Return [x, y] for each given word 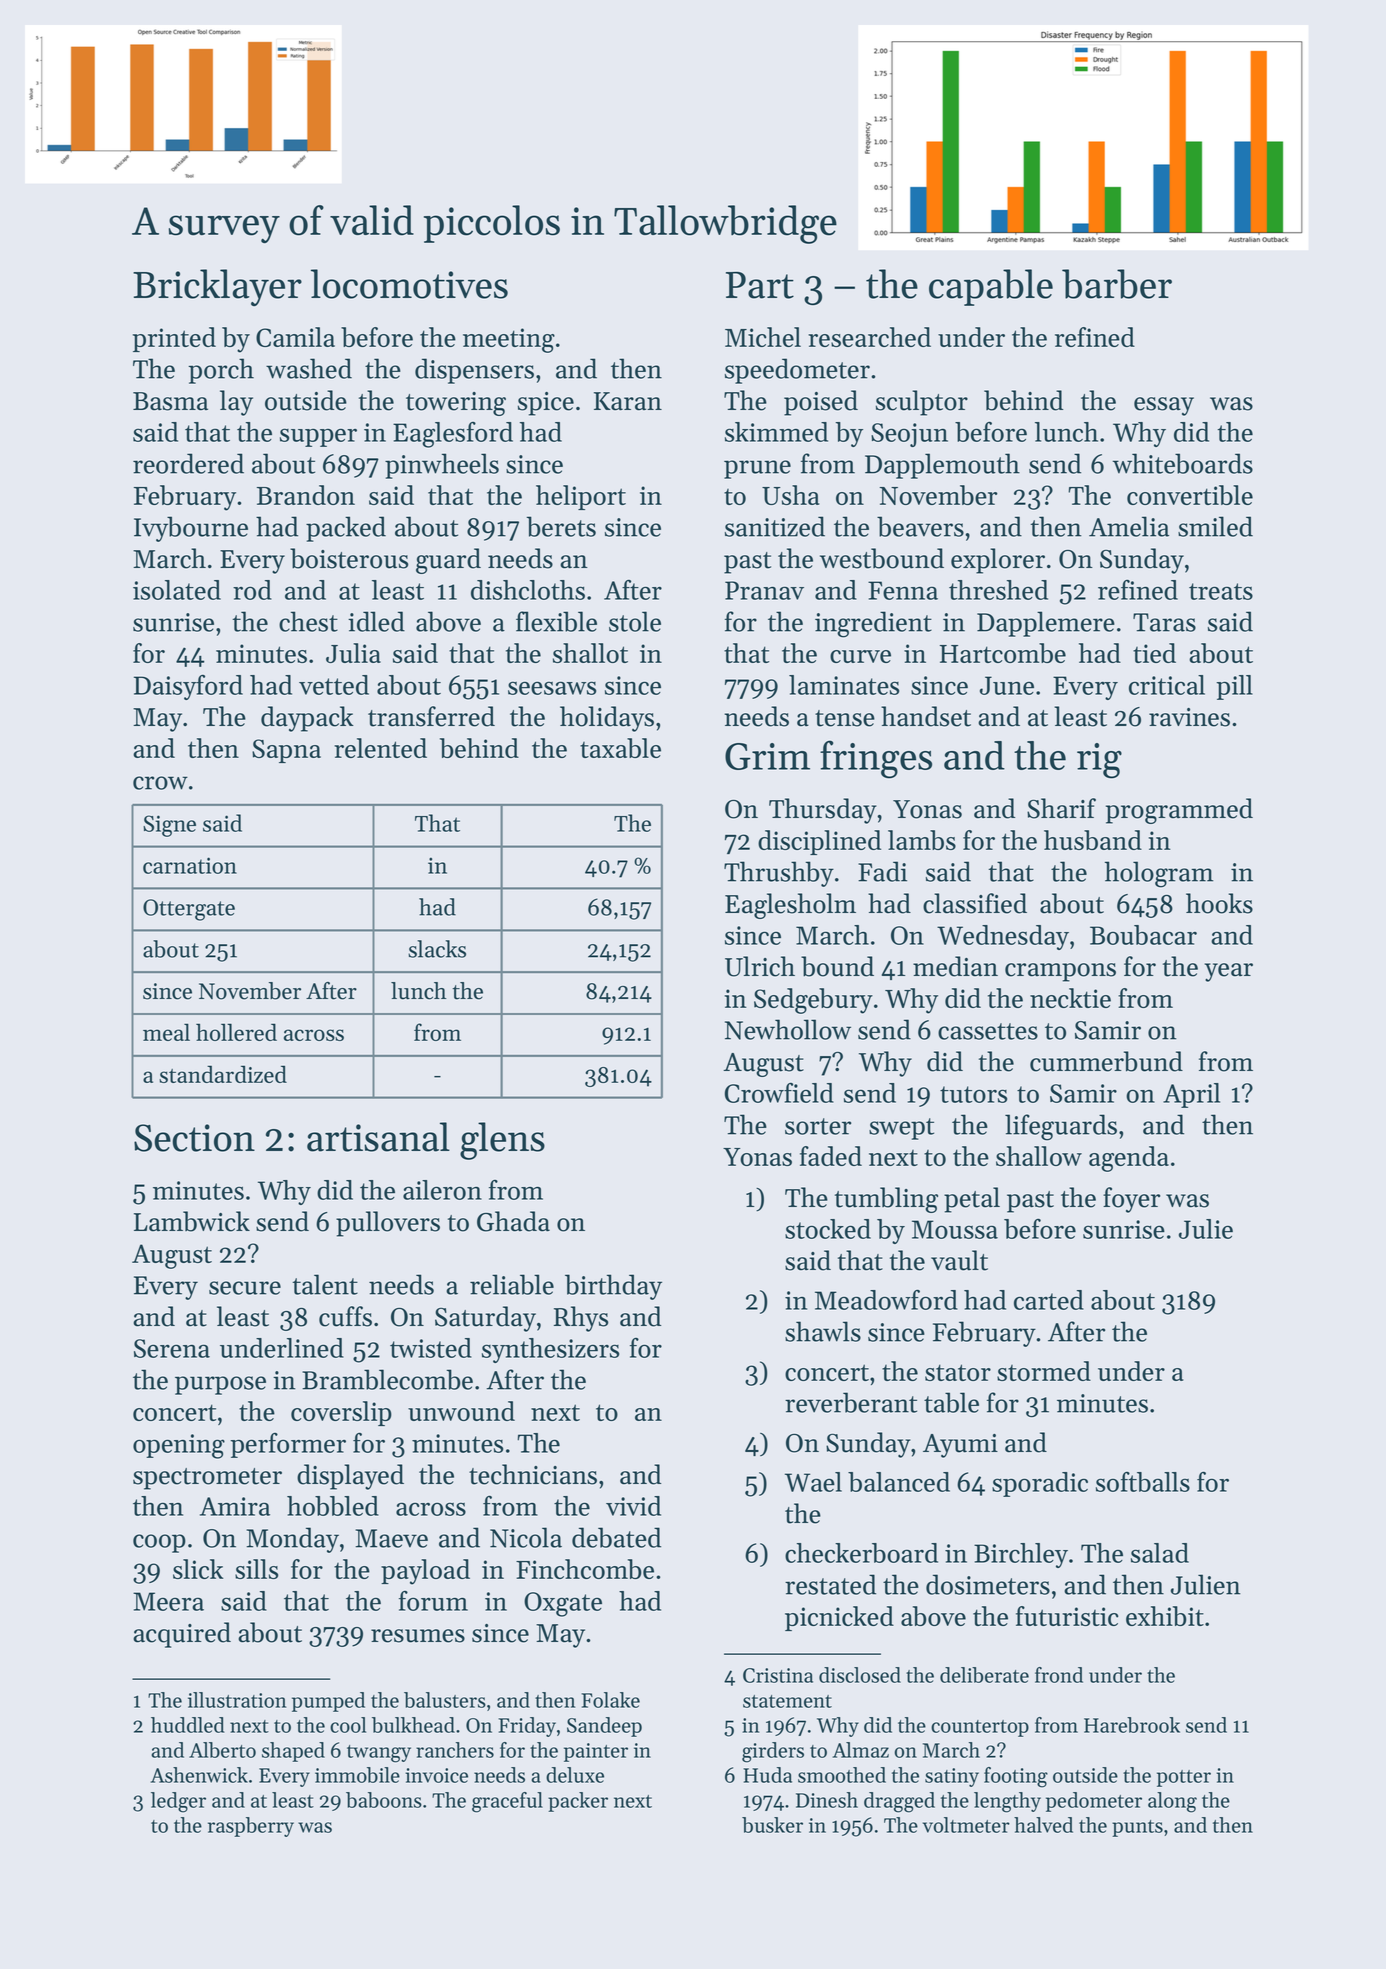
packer [578, 1802]
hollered [236, 1032]
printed [174, 339]
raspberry [251, 1827]
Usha [791, 495]
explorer [998, 561]
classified [975, 903]
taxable [620, 748]
